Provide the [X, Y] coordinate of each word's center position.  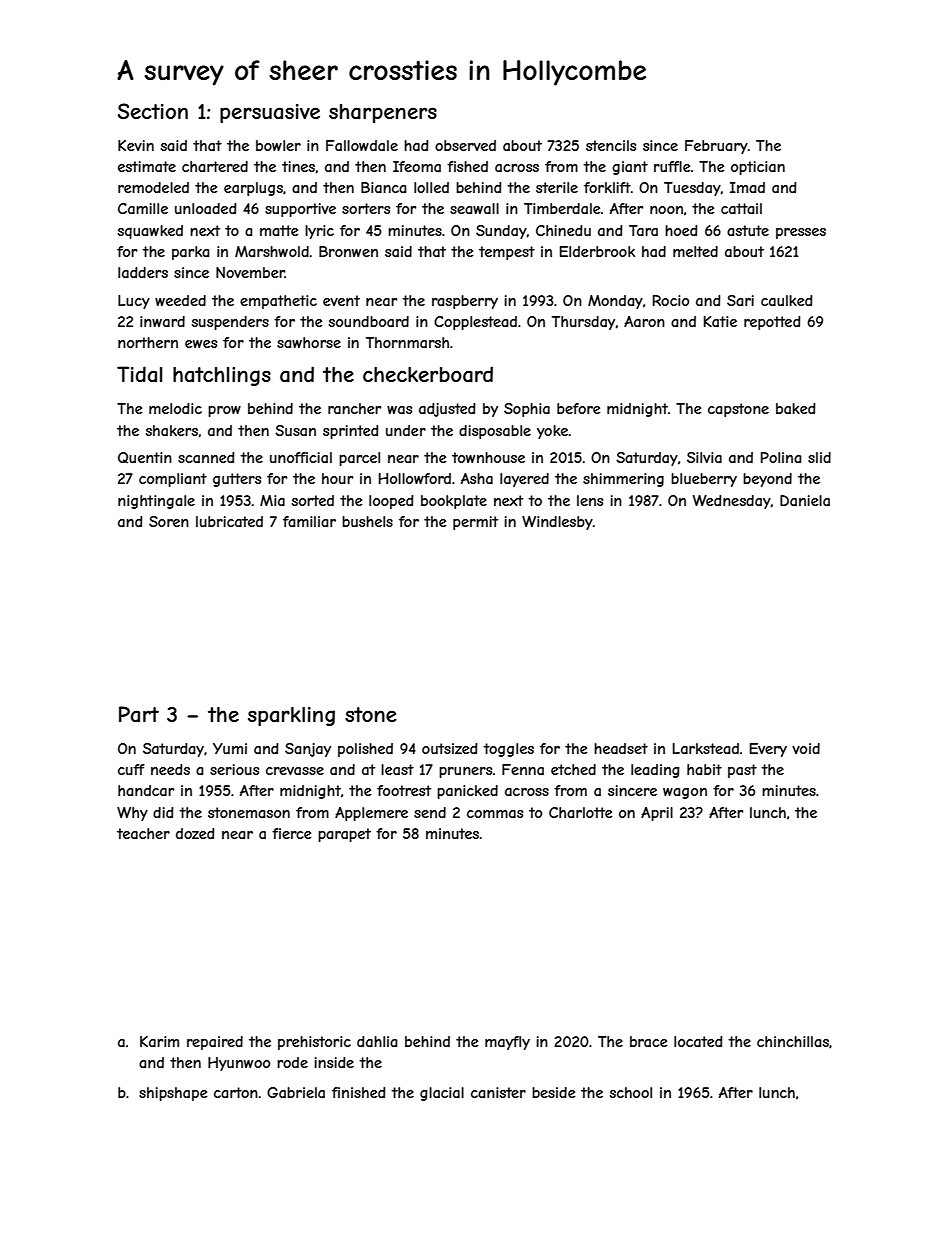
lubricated [229, 521]
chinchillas [793, 1041]
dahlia [377, 1041]
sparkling [291, 716]
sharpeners [383, 113]
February [716, 147]
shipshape [173, 1094]
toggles [508, 750]
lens [590, 500]
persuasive [270, 113]
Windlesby [557, 523]
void [806, 748]
